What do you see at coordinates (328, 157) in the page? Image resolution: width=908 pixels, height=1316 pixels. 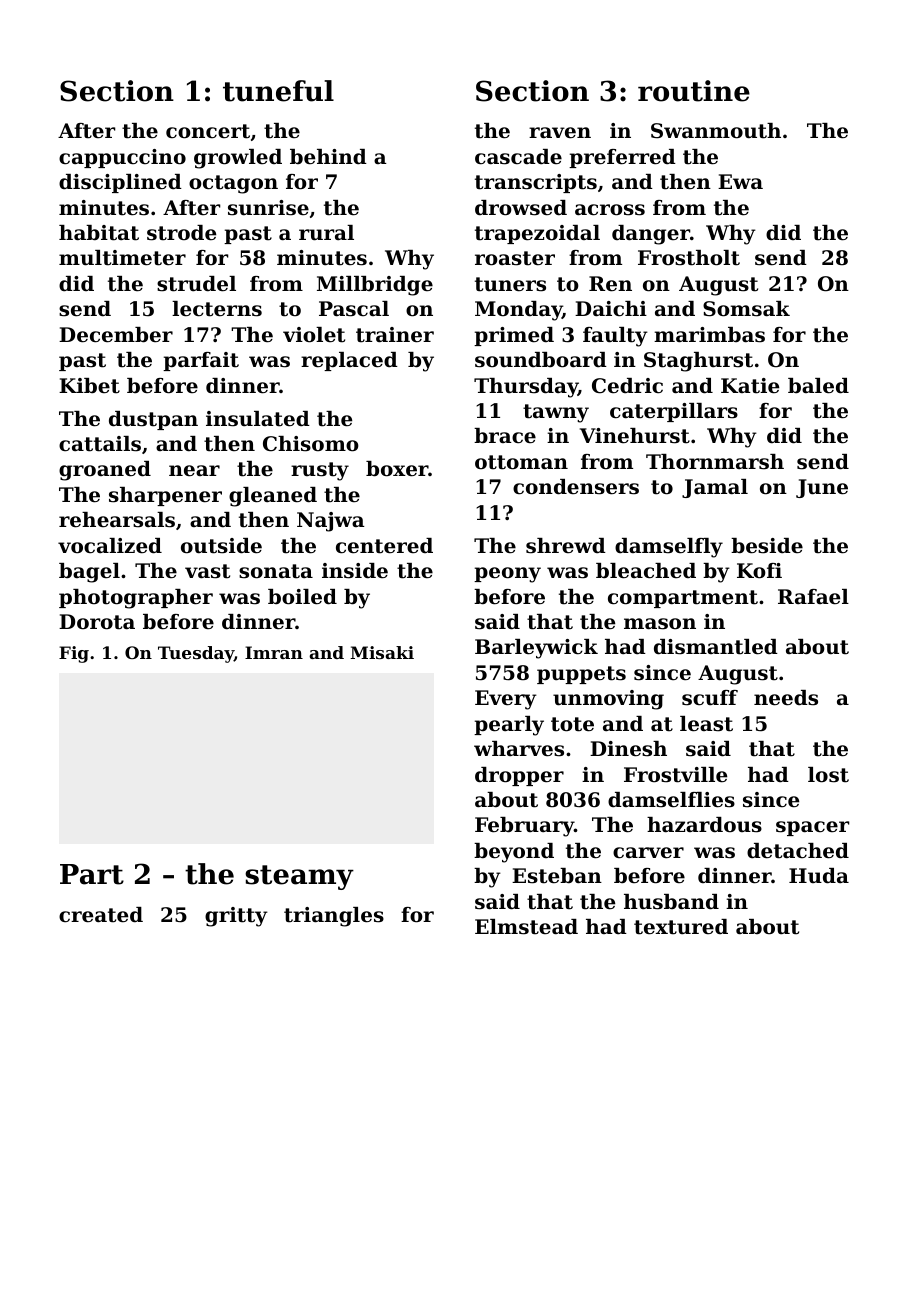 I see `behind` at bounding box center [328, 157].
